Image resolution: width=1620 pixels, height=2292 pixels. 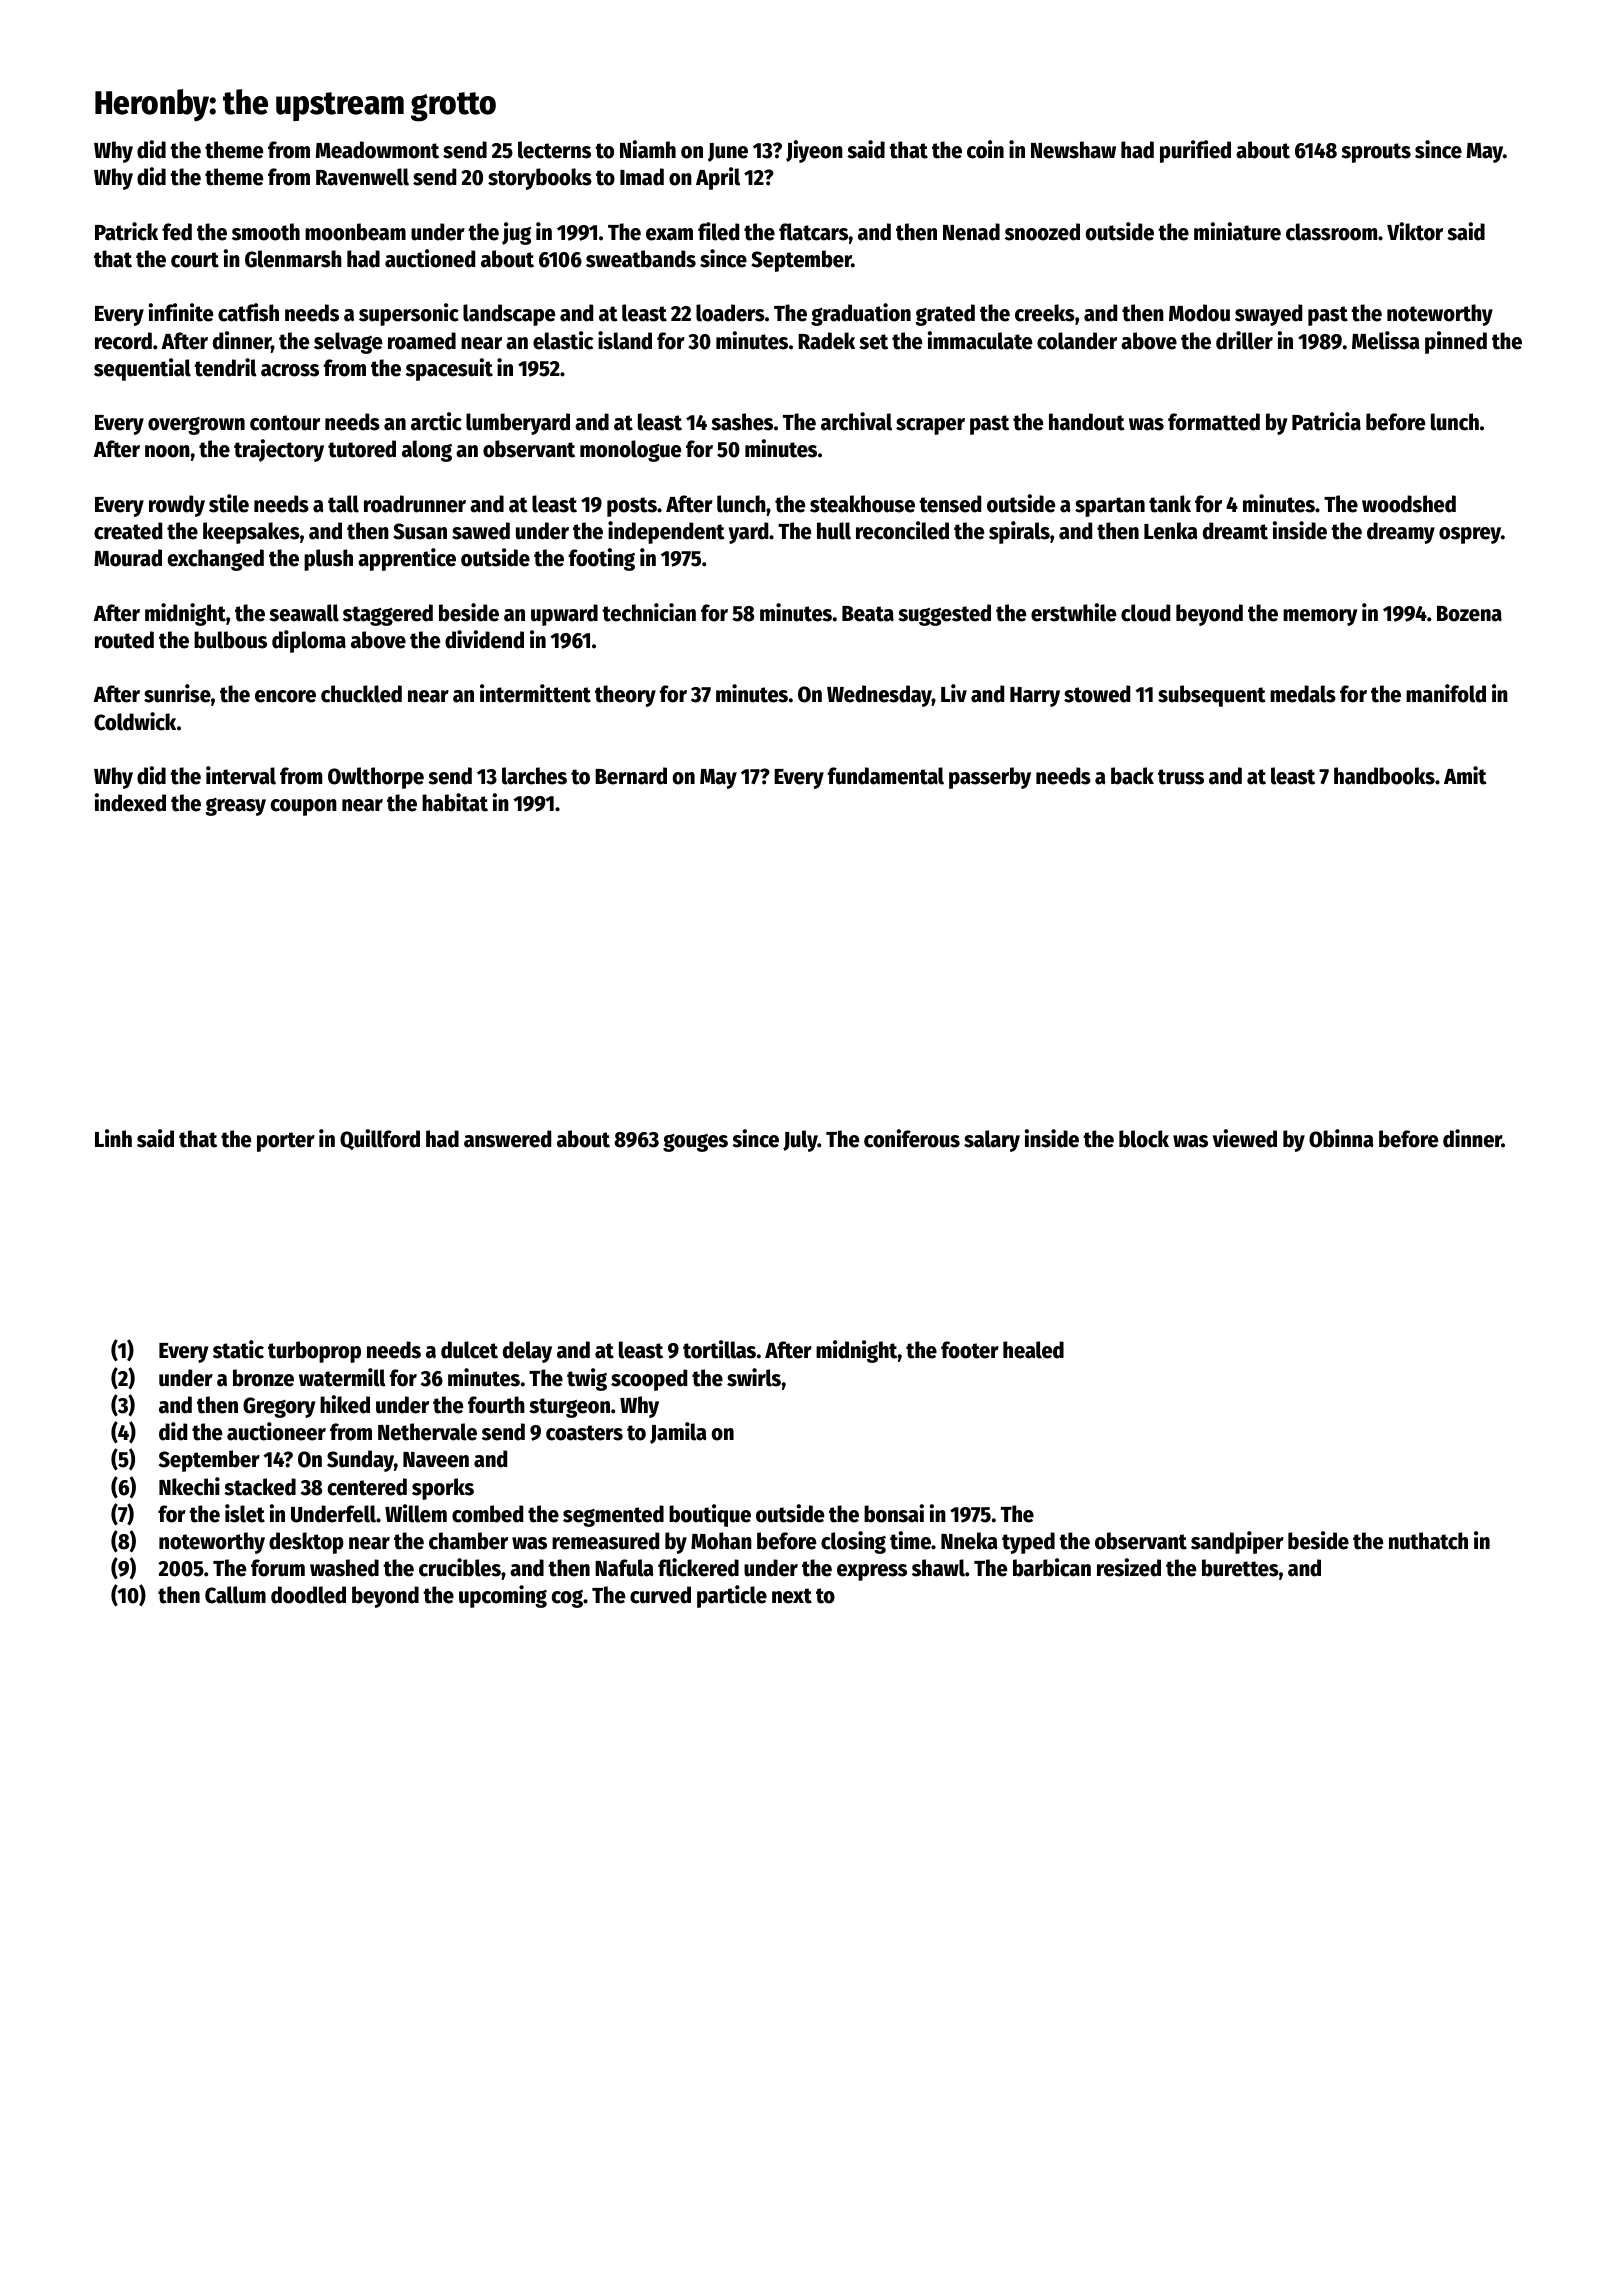 What do you see at coordinates (286, 1142) in the screenshot?
I see `porter` at bounding box center [286, 1142].
